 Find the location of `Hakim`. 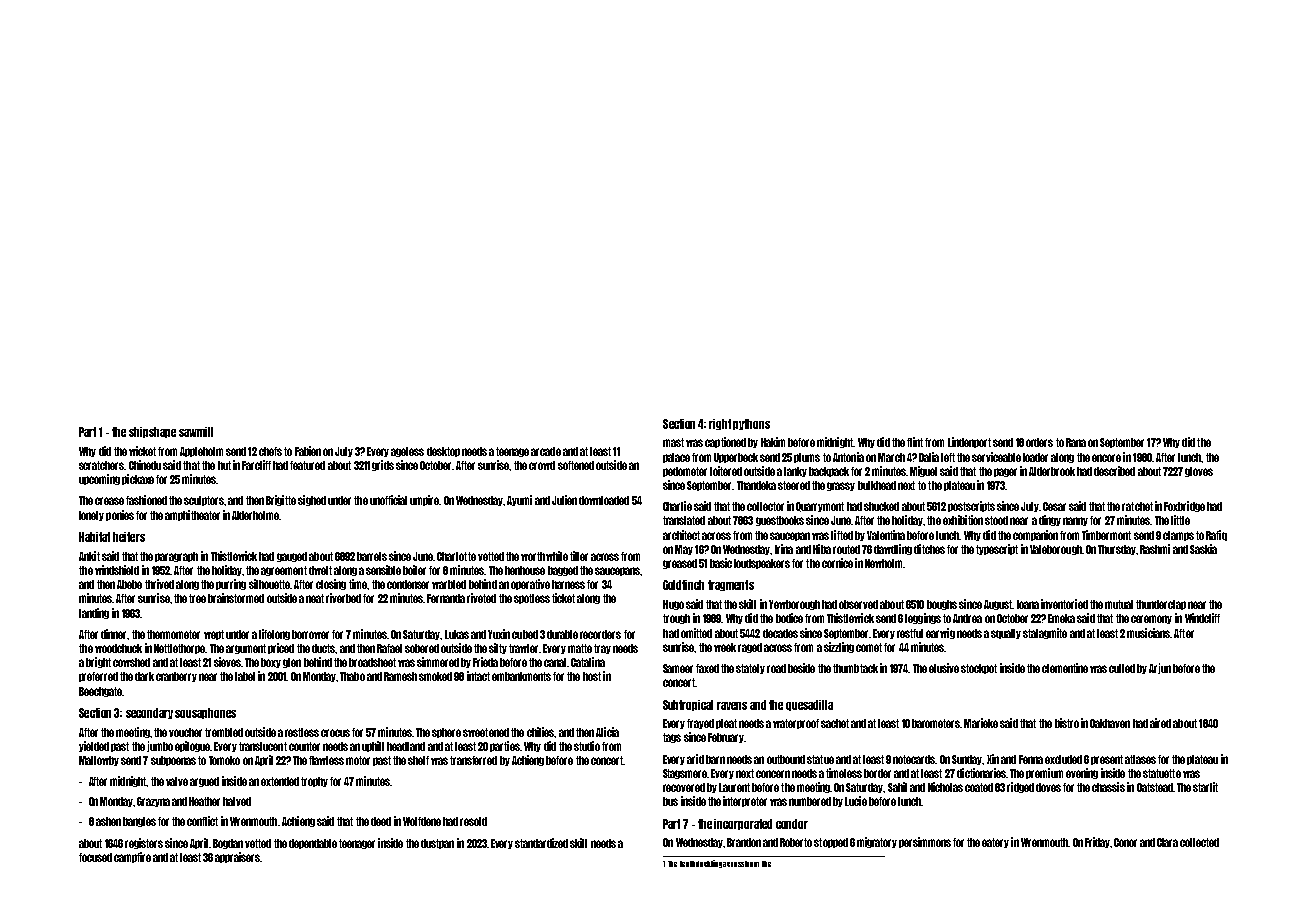

Hakim is located at coordinates (773, 442).
